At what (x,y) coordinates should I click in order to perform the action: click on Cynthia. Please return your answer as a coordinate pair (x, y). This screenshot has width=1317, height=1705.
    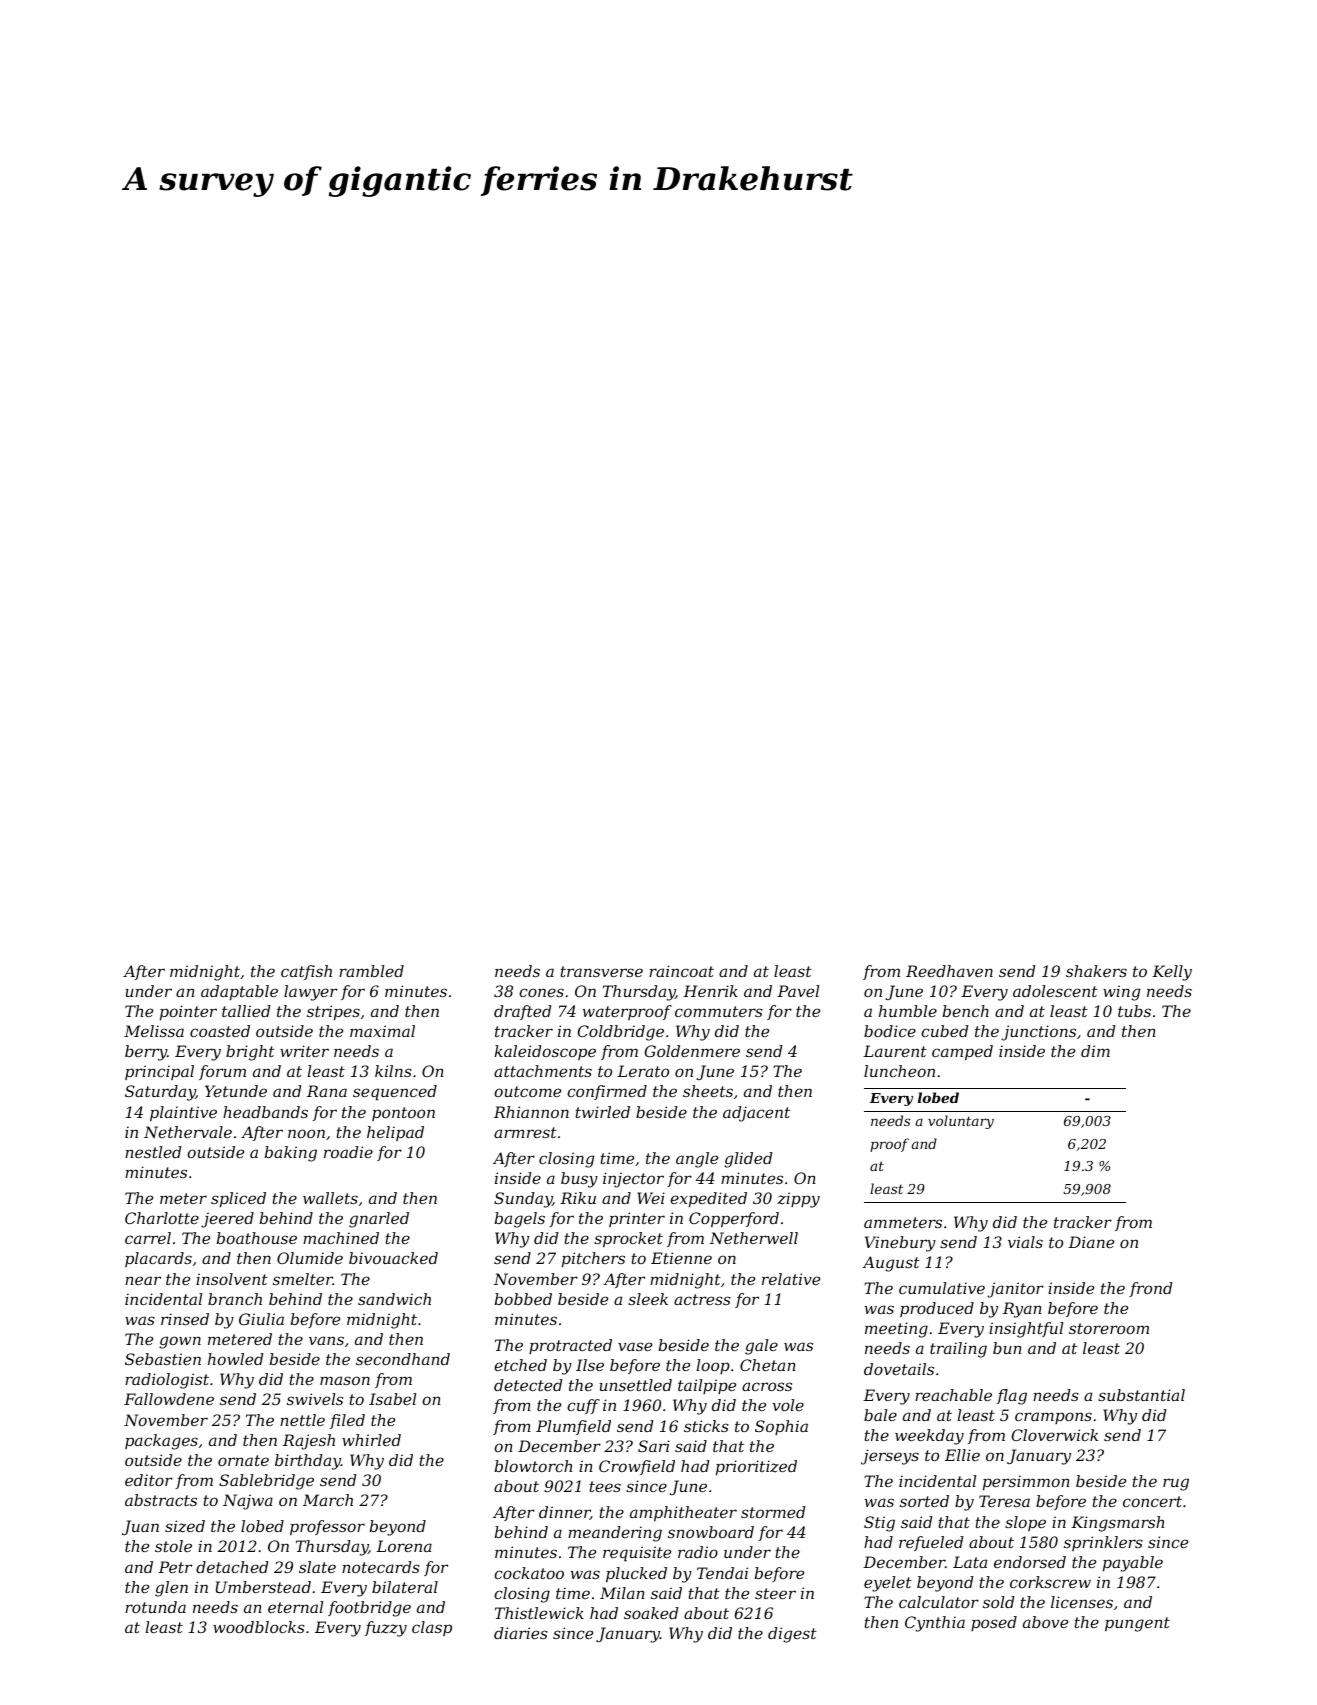
    Looking at the image, I should click on (935, 1624).
